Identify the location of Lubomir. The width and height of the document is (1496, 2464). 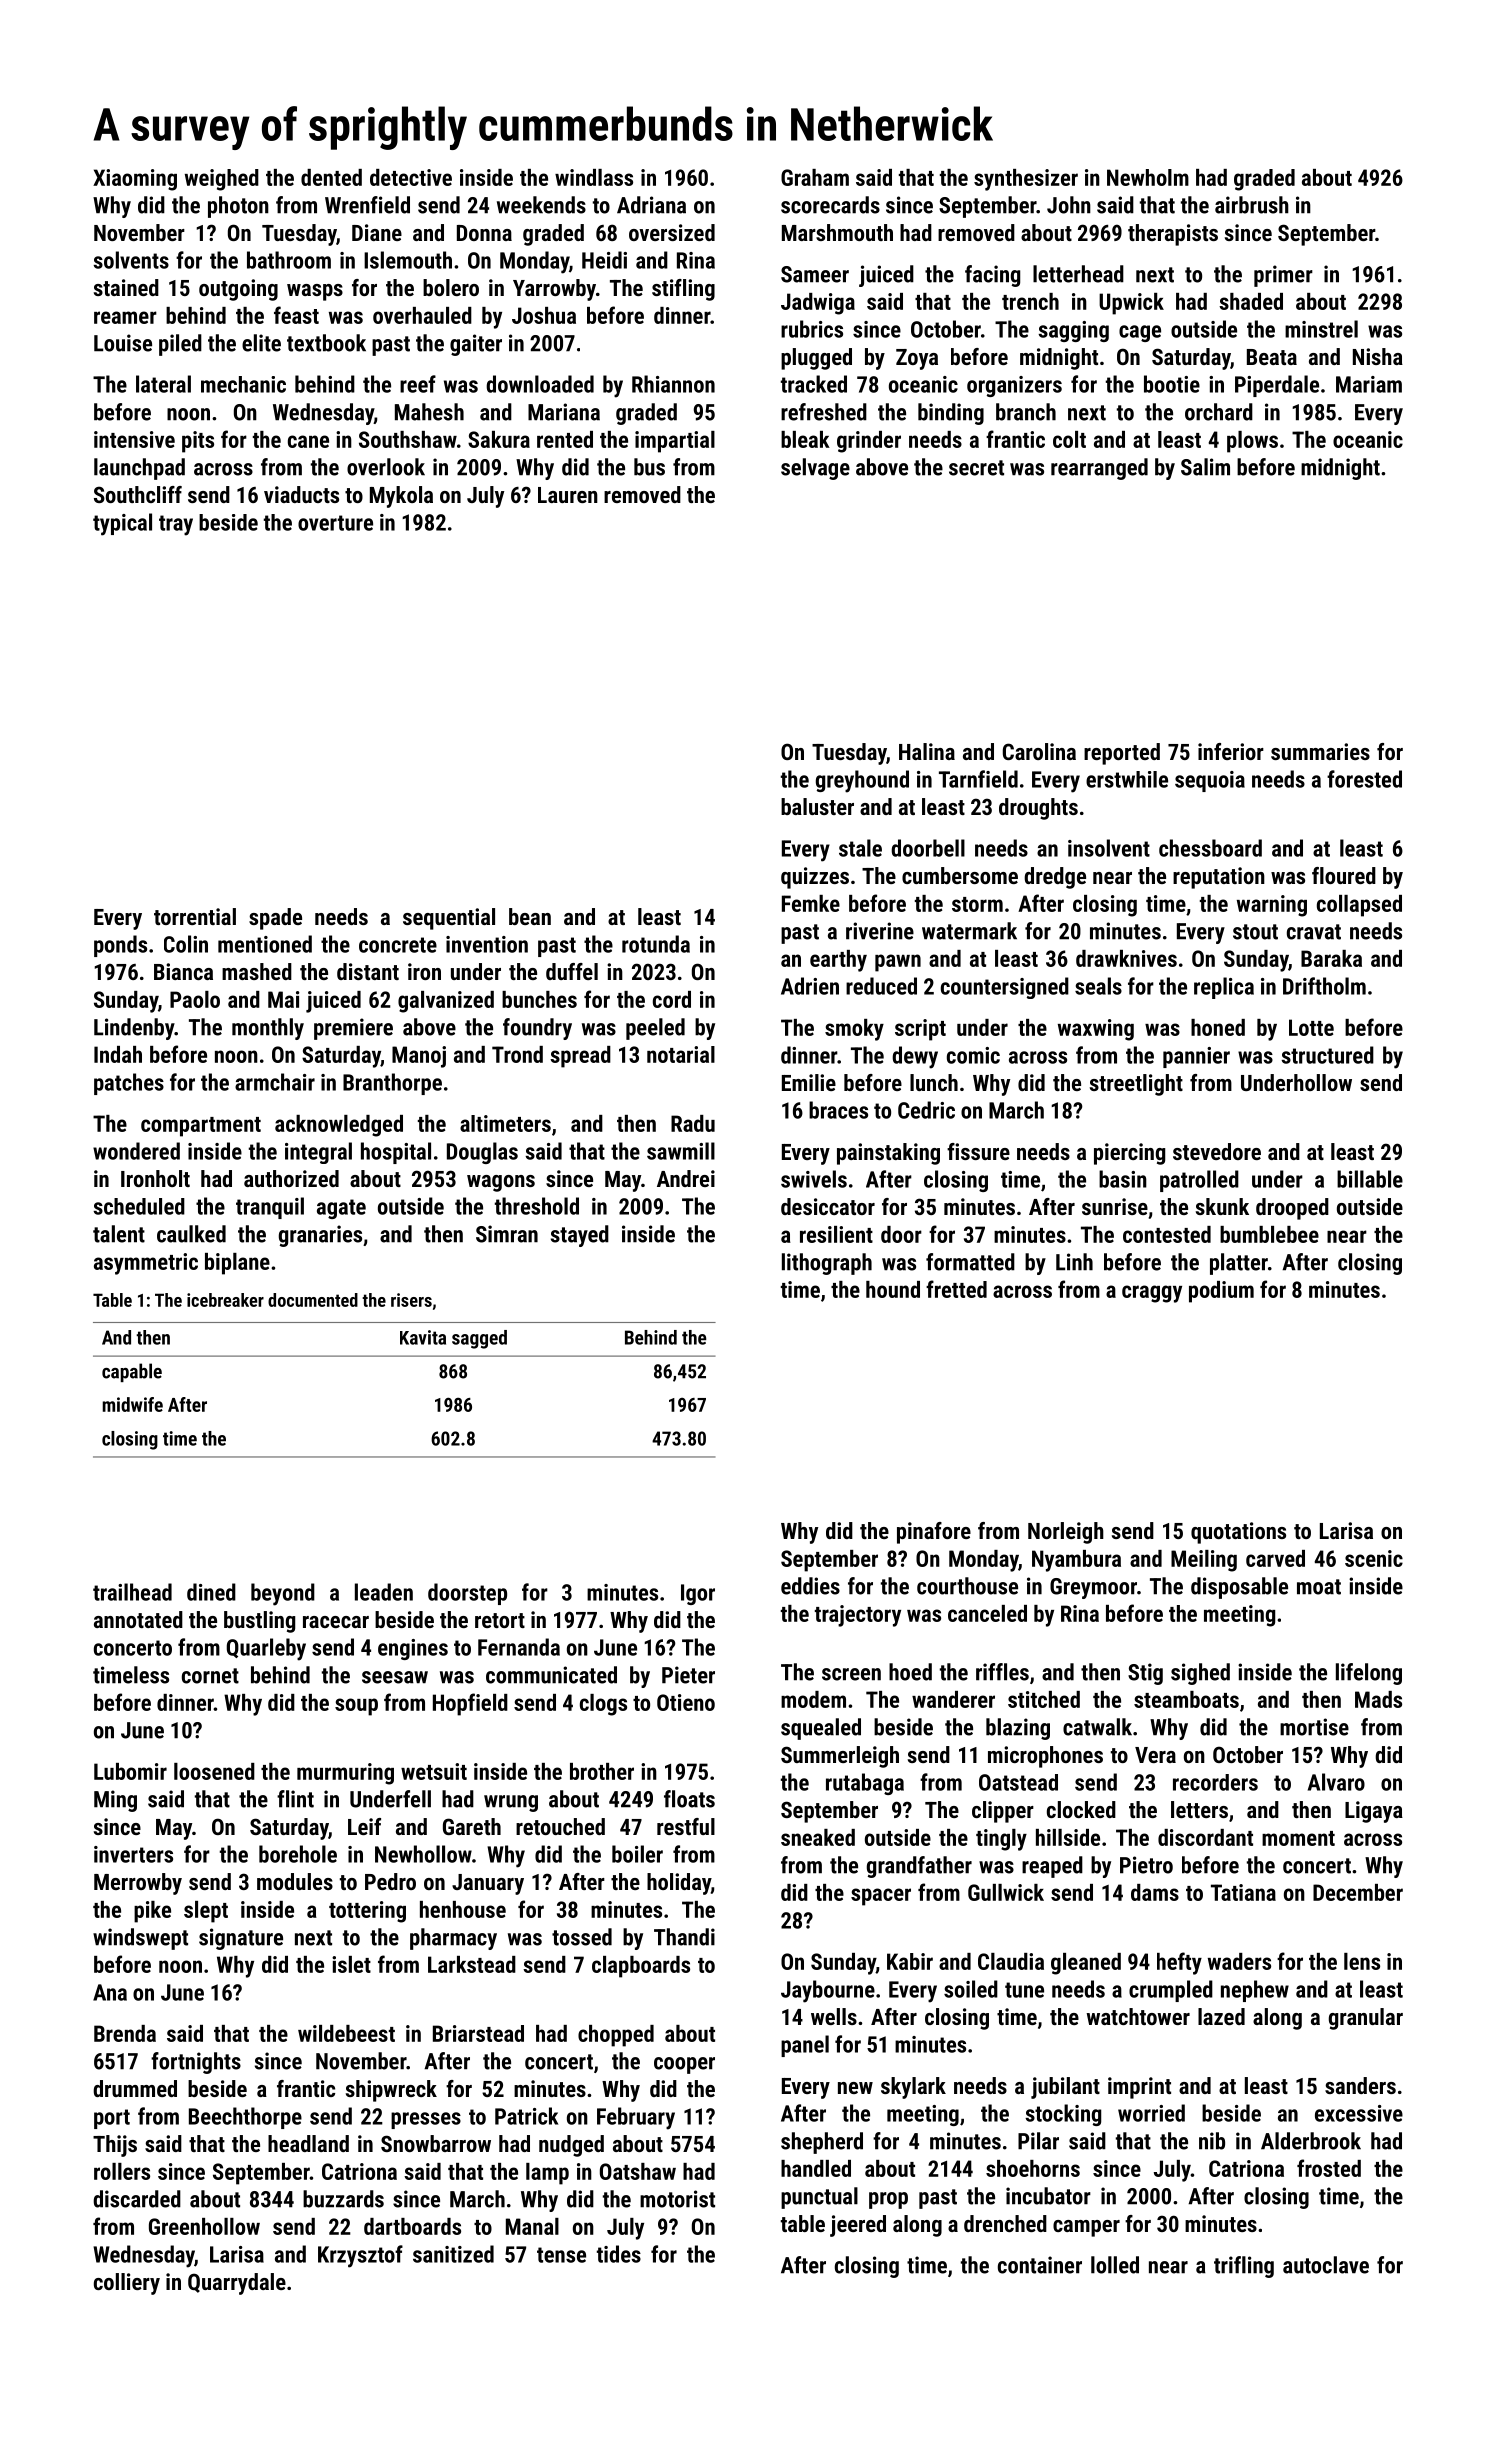
(130, 1771).
